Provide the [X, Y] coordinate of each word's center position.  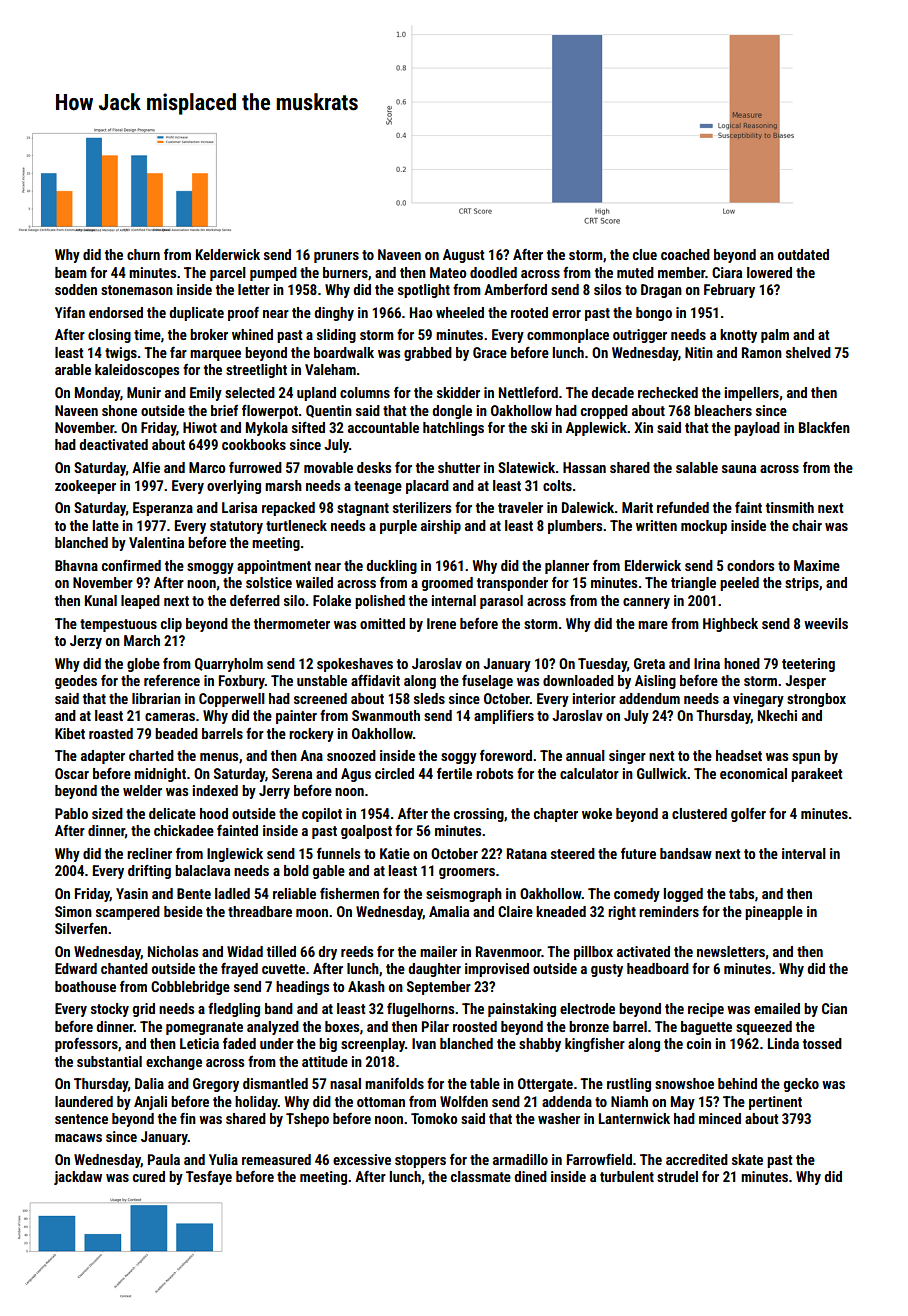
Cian [834, 1008]
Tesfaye [209, 1178]
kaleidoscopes [137, 371]
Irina [707, 663]
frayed [239, 970]
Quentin [329, 411]
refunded [683, 507]
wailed [314, 582]
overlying [234, 487]
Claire [515, 911]
